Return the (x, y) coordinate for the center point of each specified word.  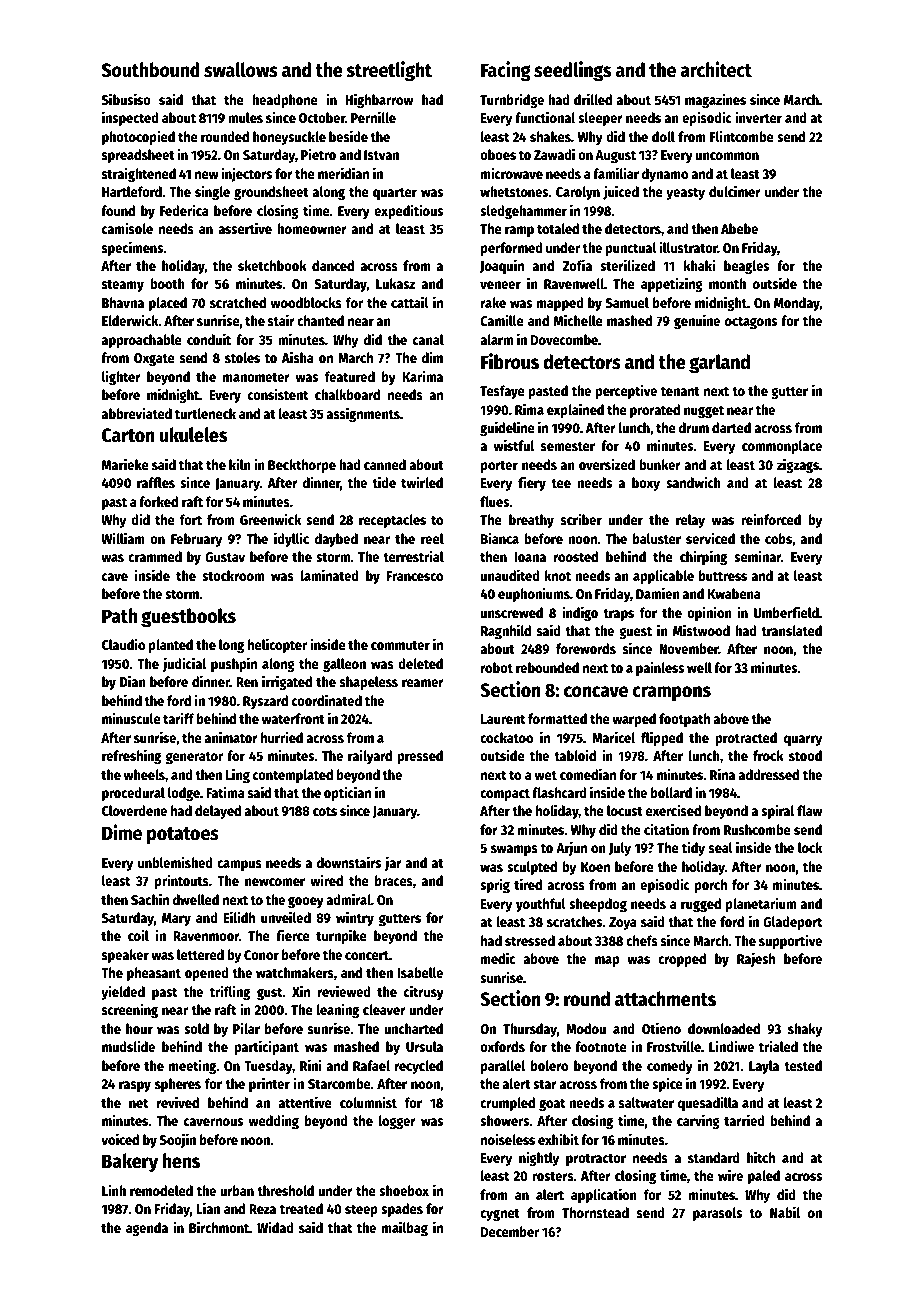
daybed (336, 540)
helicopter (277, 645)
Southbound (151, 70)
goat (552, 1105)
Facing (506, 71)
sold (196, 1028)
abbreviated (137, 413)
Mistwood (701, 630)
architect (716, 69)
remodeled (161, 1190)
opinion (709, 613)
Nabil (785, 1212)
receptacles (392, 521)
